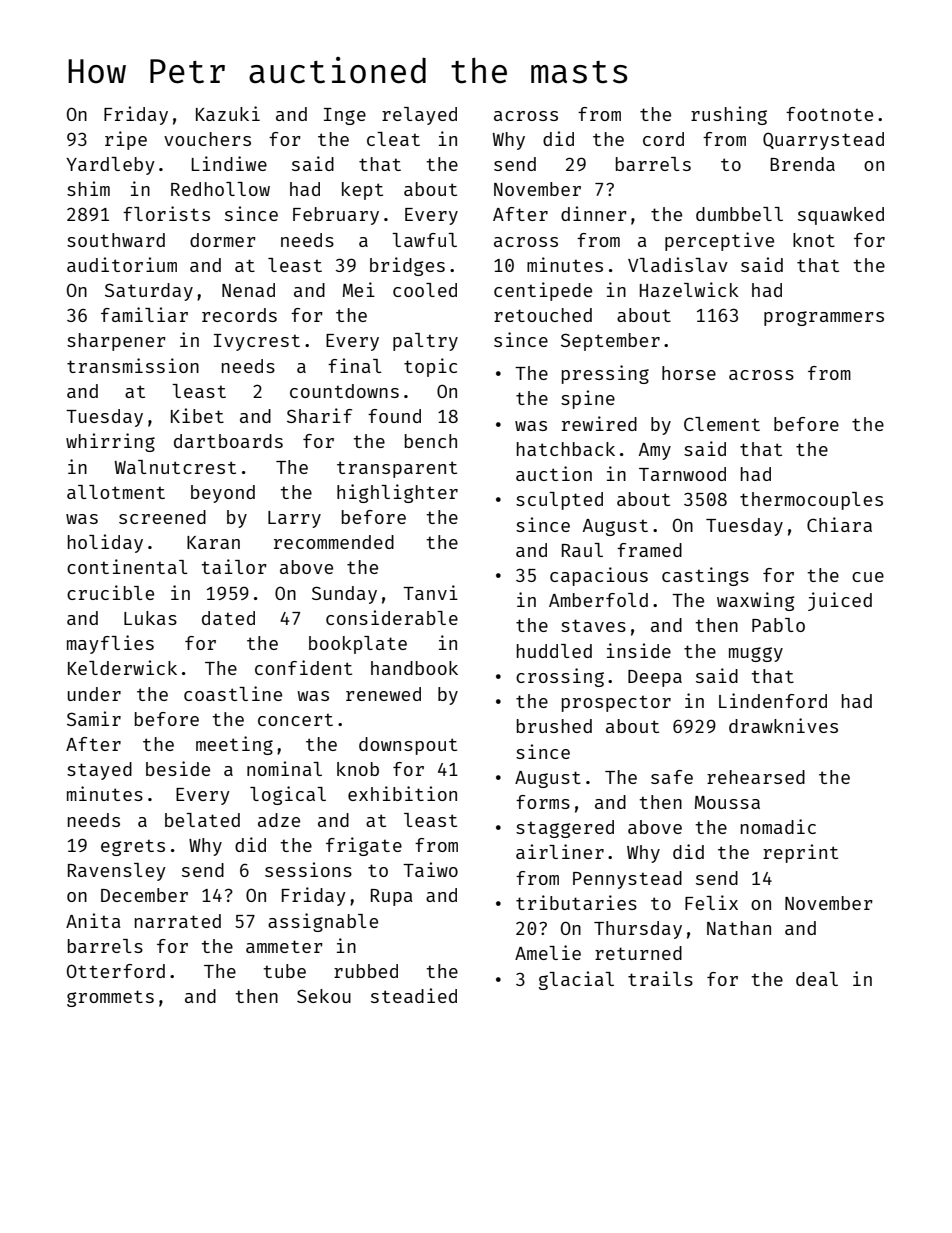  I want to click on Ivycrest, so click(257, 342).
